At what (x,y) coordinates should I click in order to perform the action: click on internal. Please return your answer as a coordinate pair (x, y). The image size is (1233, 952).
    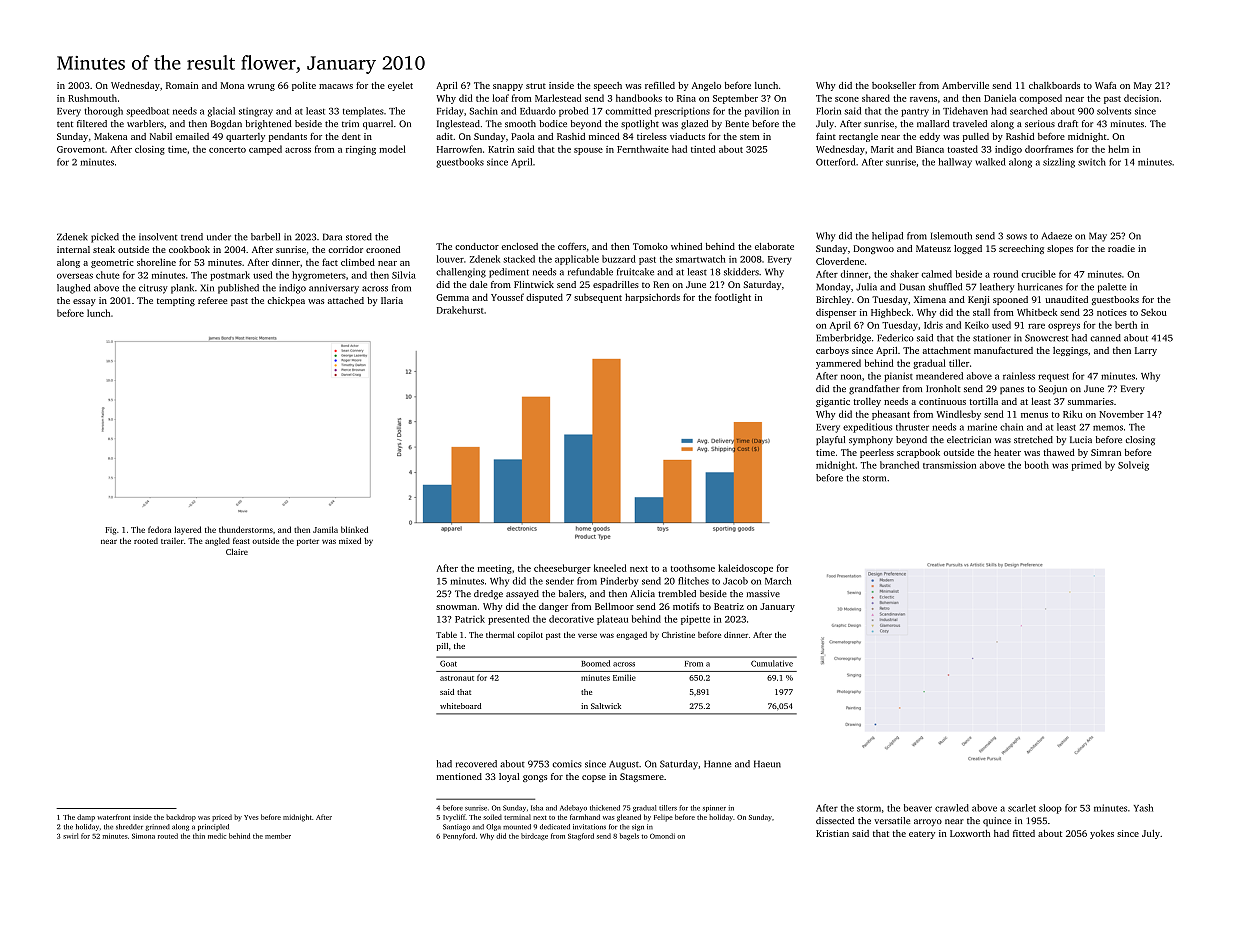
    Looking at the image, I should click on (73, 249).
